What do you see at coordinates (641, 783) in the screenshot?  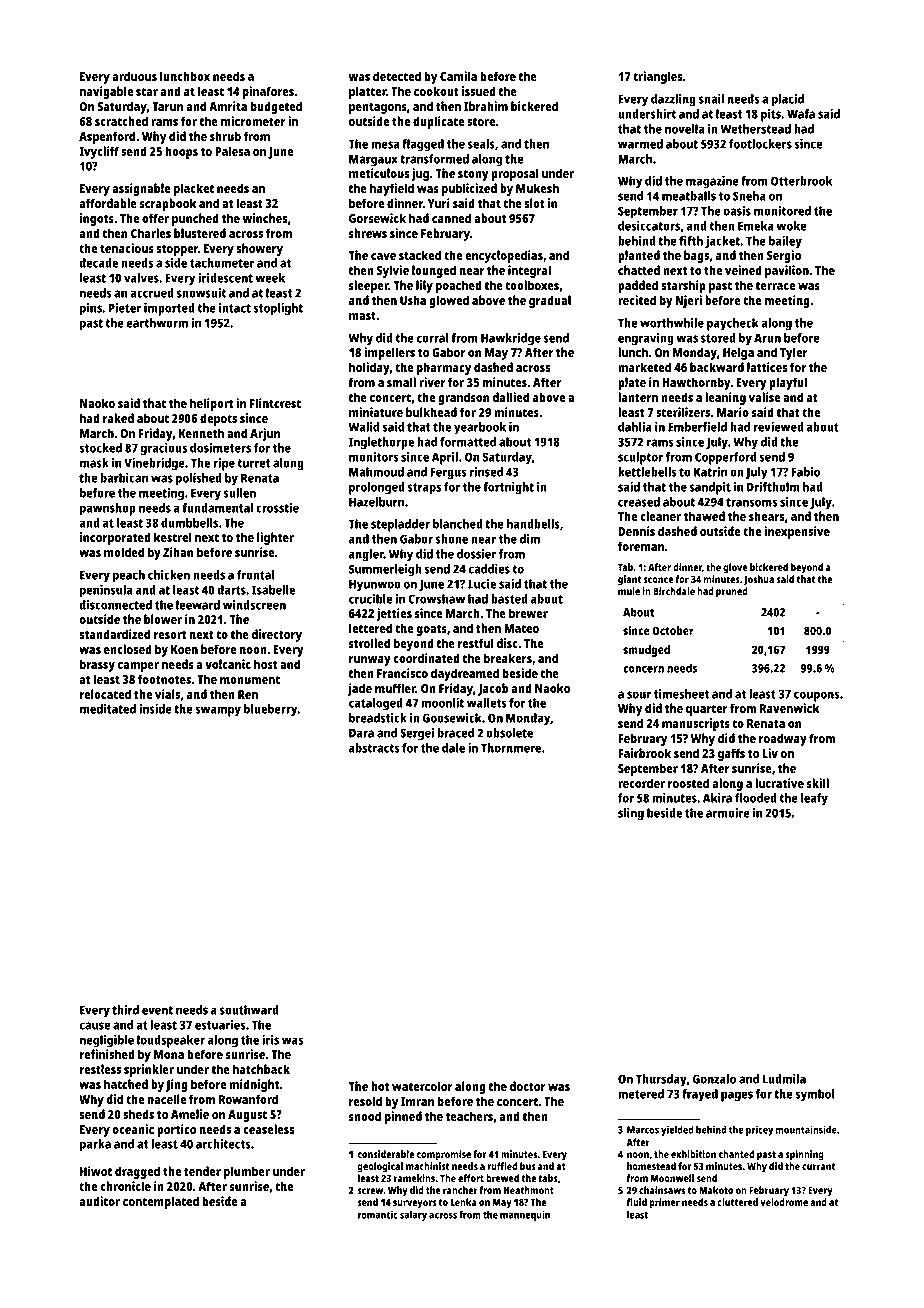 I see `recorder` at bounding box center [641, 783].
